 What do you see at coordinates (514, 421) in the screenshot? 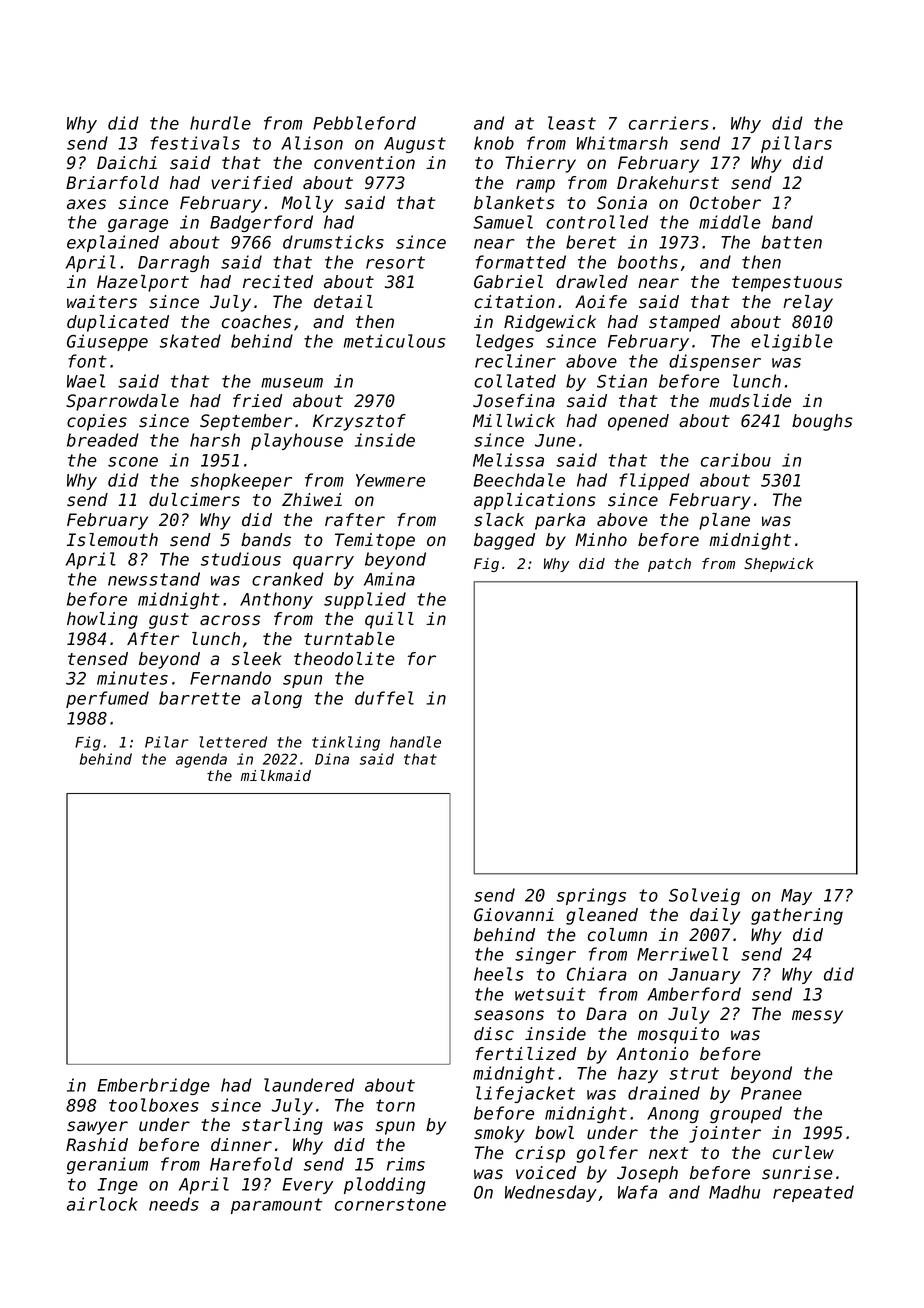
I see `Millwick` at bounding box center [514, 421].
